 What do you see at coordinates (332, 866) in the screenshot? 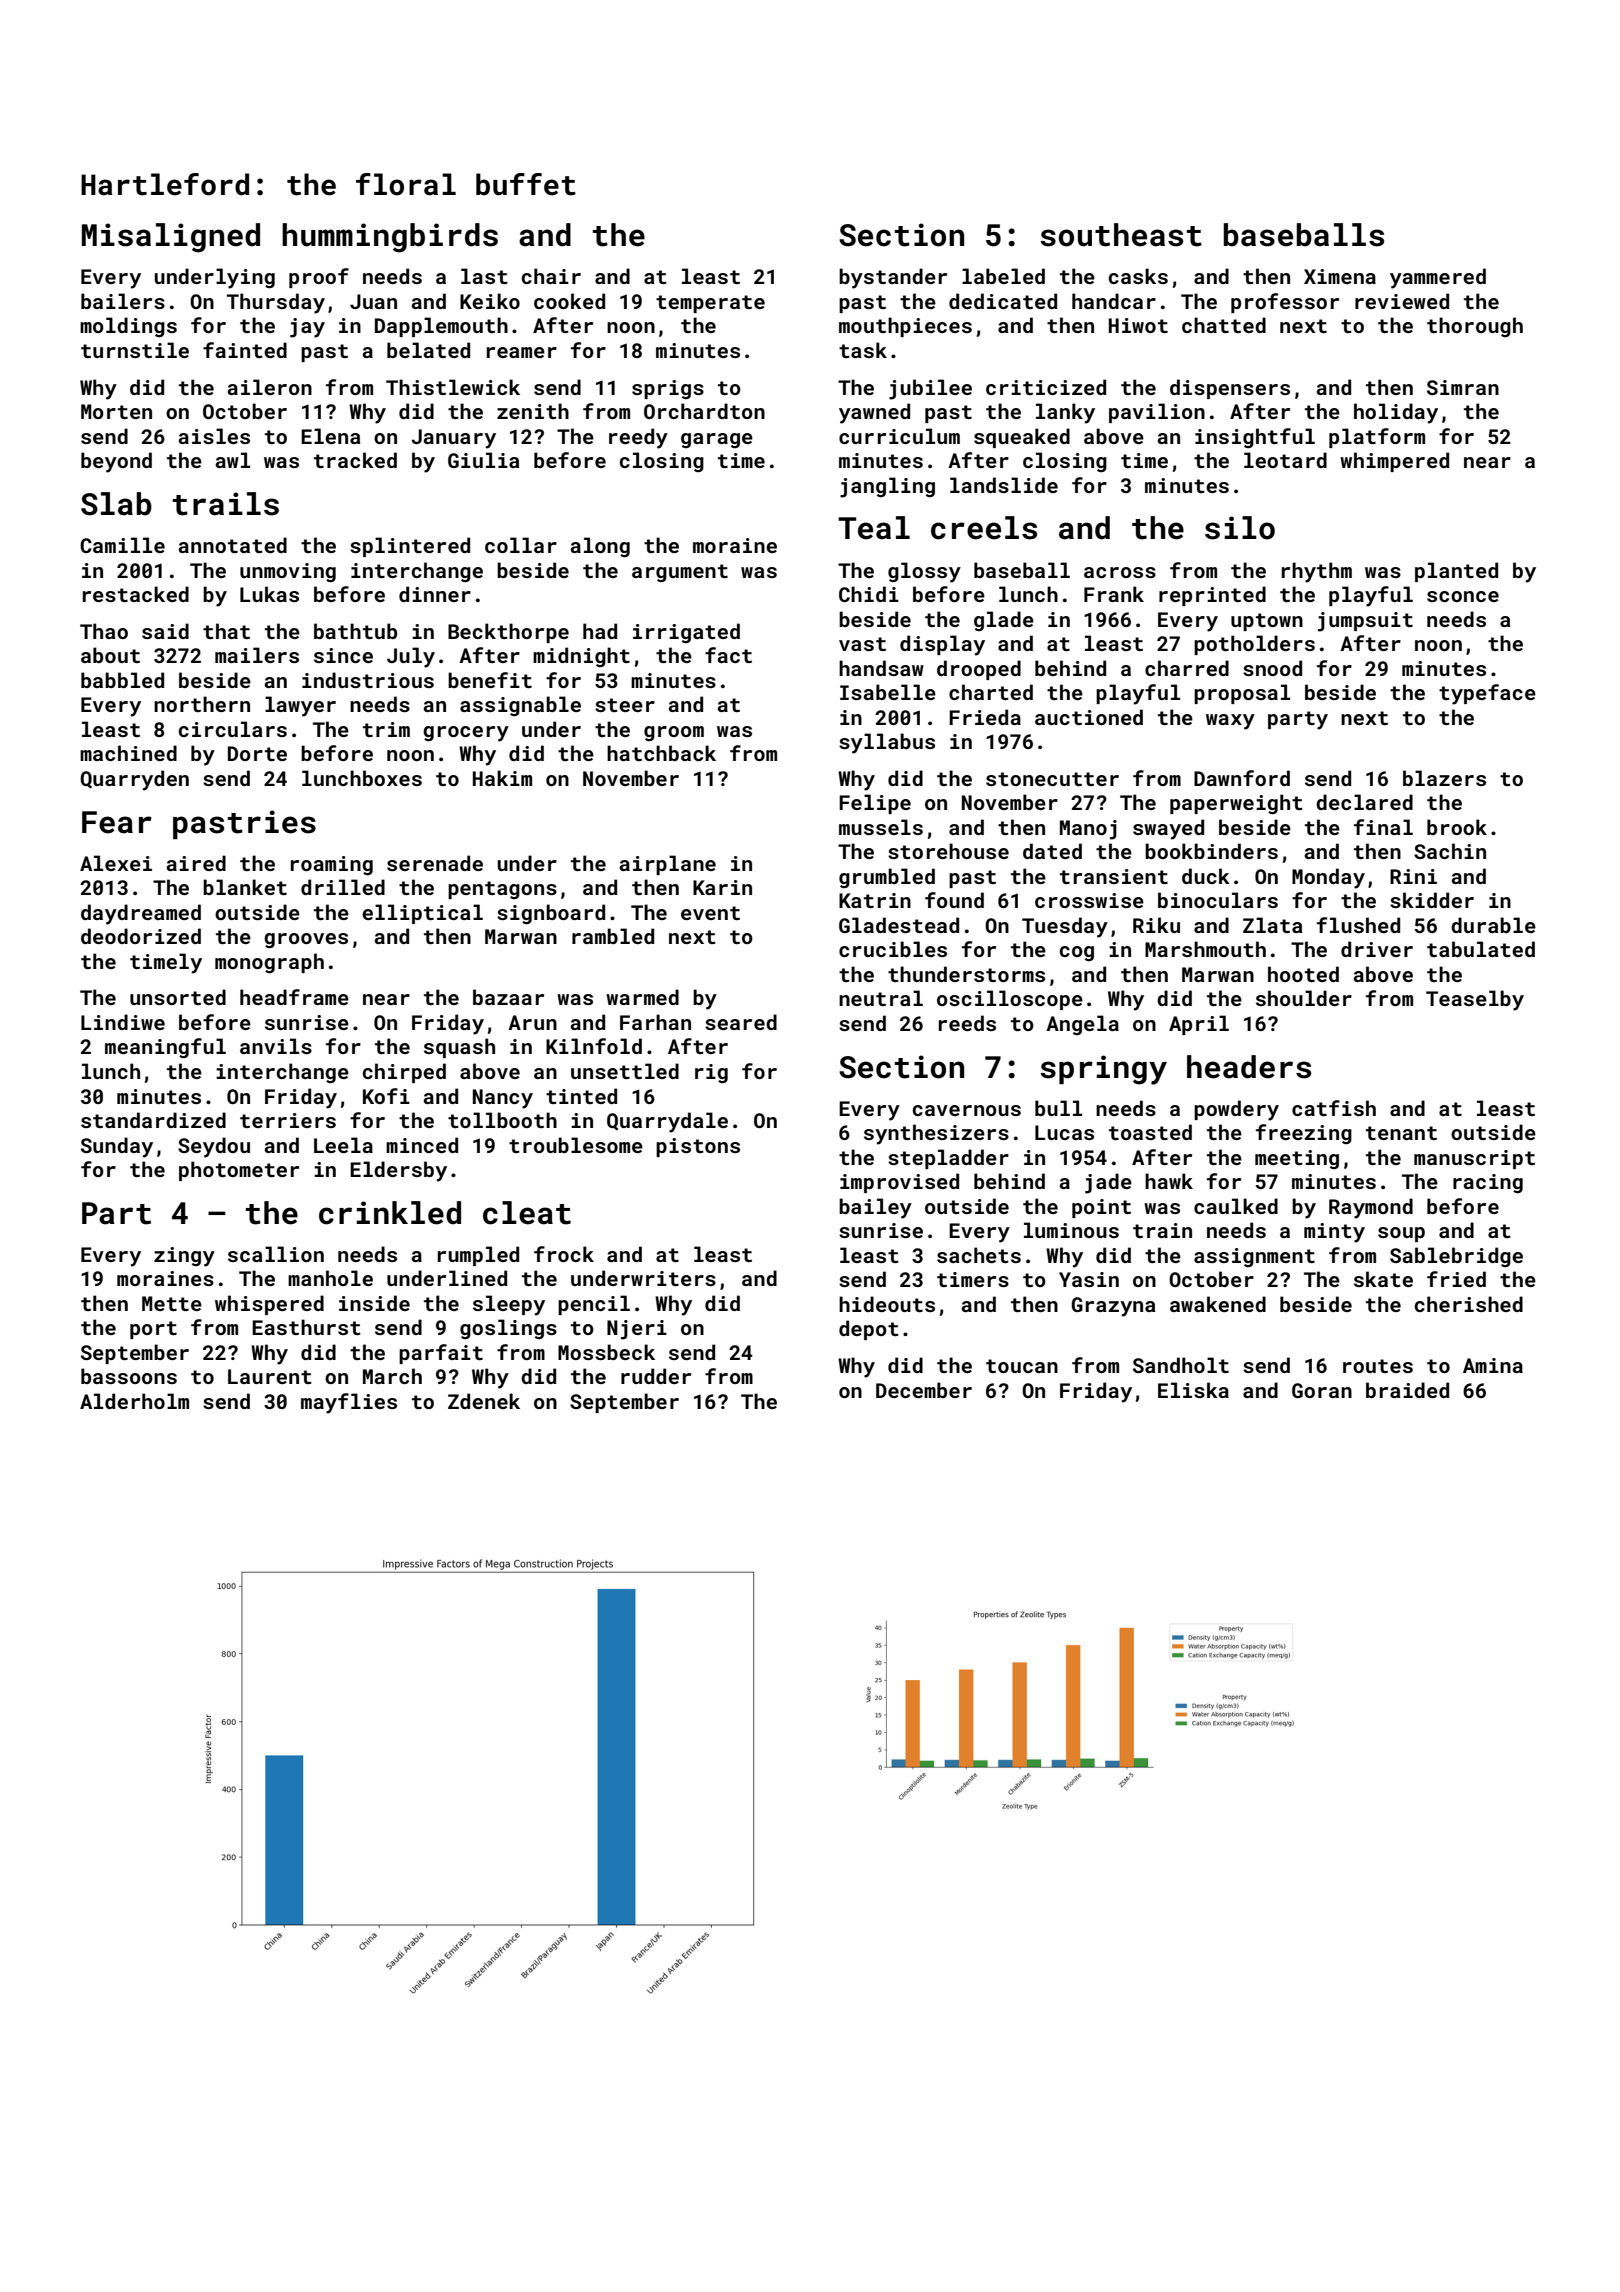
I see `roaming` at bounding box center [332, 866].
